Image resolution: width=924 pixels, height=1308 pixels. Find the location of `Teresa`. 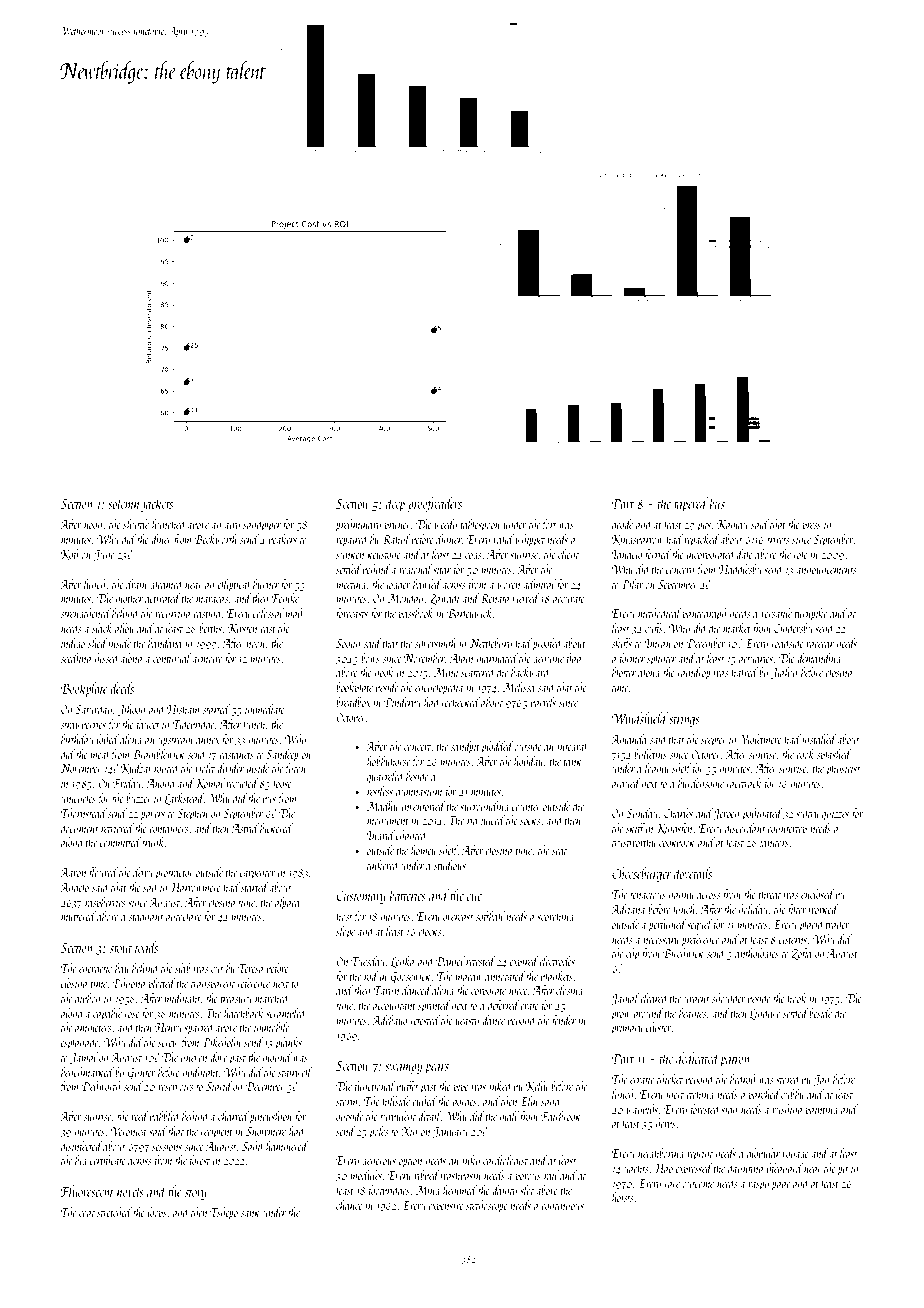

Teresa is located at coordinates (250, 968).
